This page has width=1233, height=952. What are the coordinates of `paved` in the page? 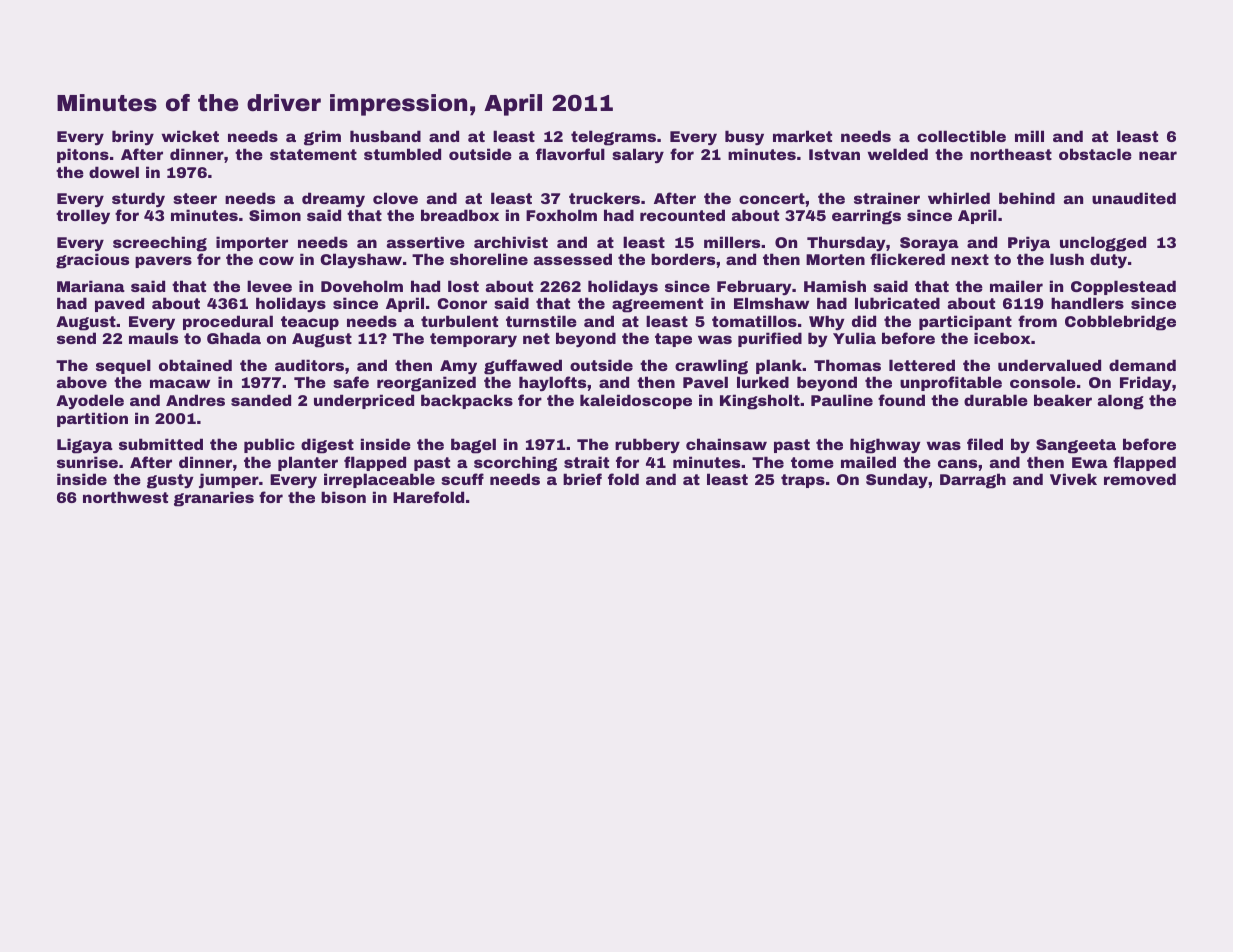 It's located at (119, 304).
